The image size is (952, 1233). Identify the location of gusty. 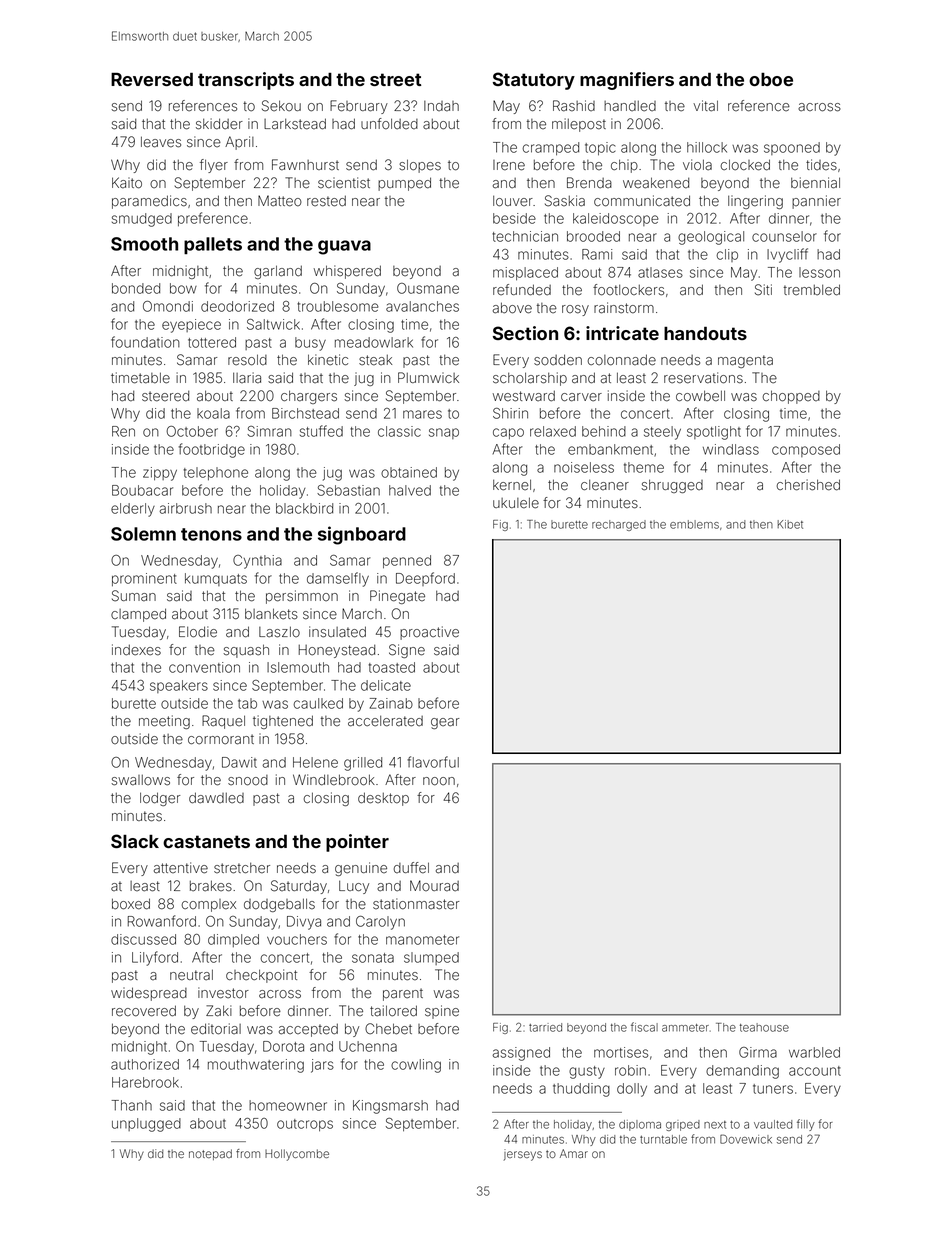
(587, 1072).
